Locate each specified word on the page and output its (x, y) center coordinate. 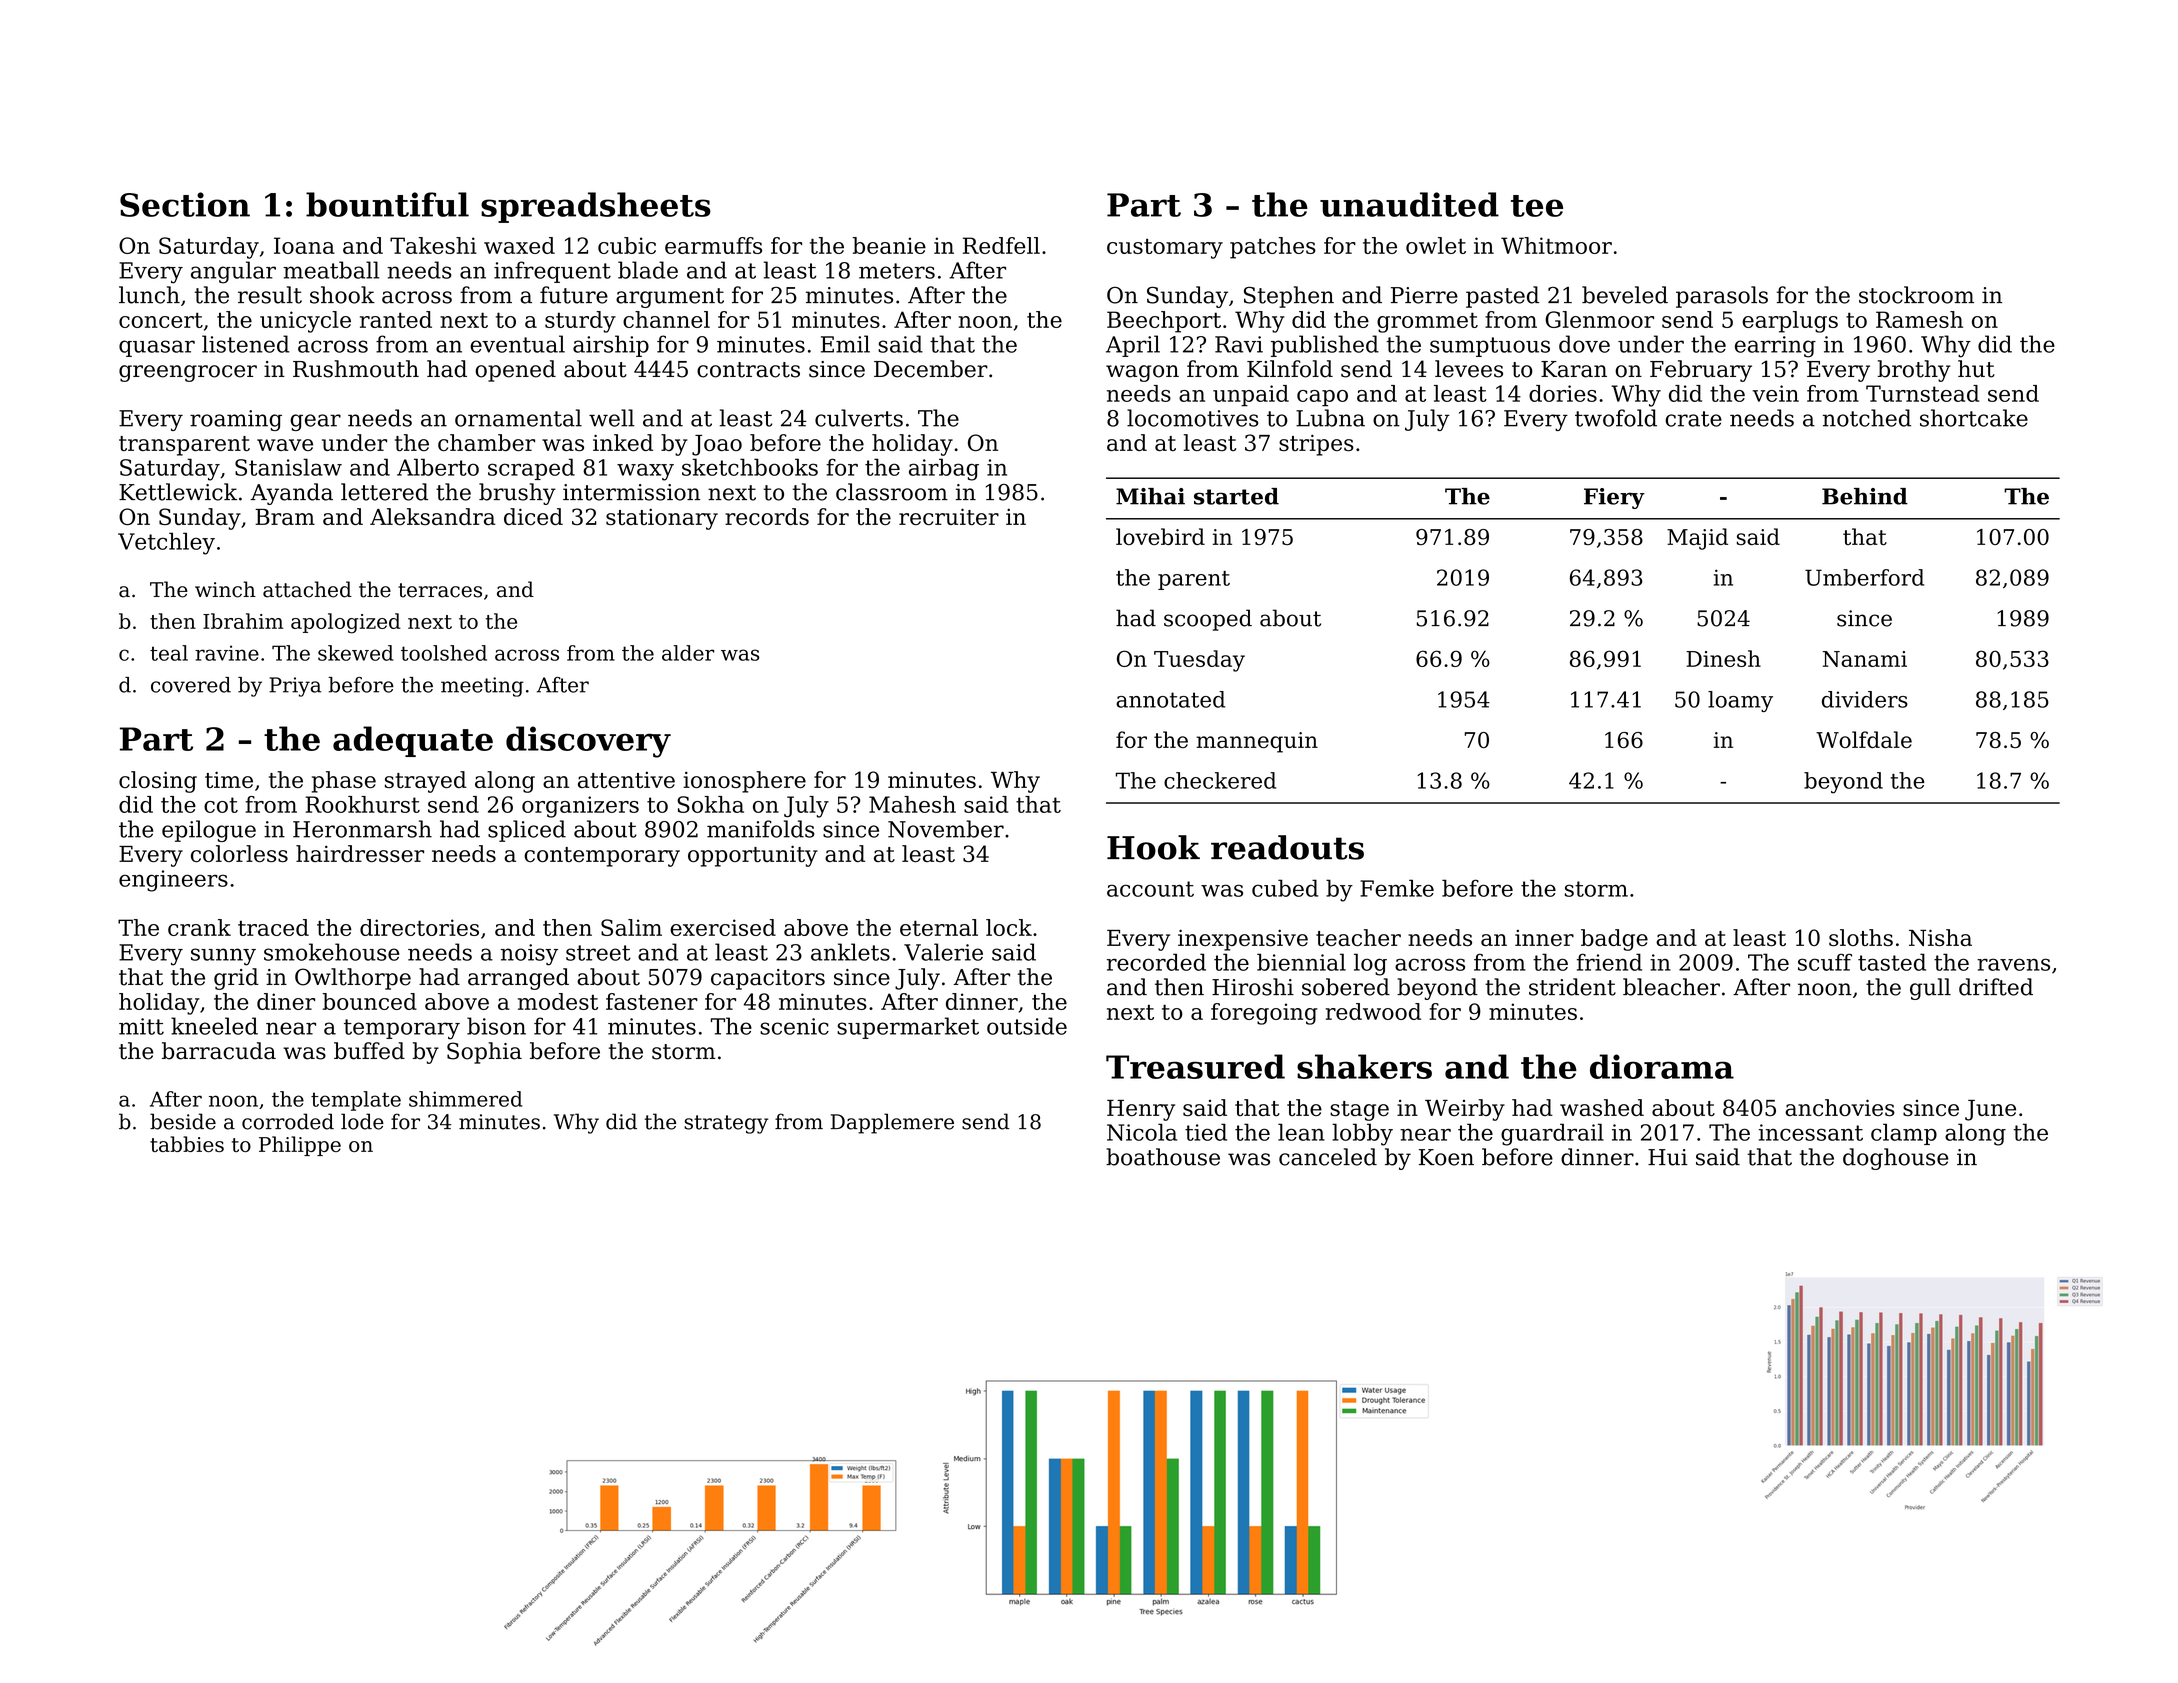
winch (225, 589)
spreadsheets (596, 207)
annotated (1170, 699)
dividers (1865, 699)
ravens (2013, 964)
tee (1537, 206)
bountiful (387, 204)
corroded (288, 1121)
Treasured (1195, 1066)
